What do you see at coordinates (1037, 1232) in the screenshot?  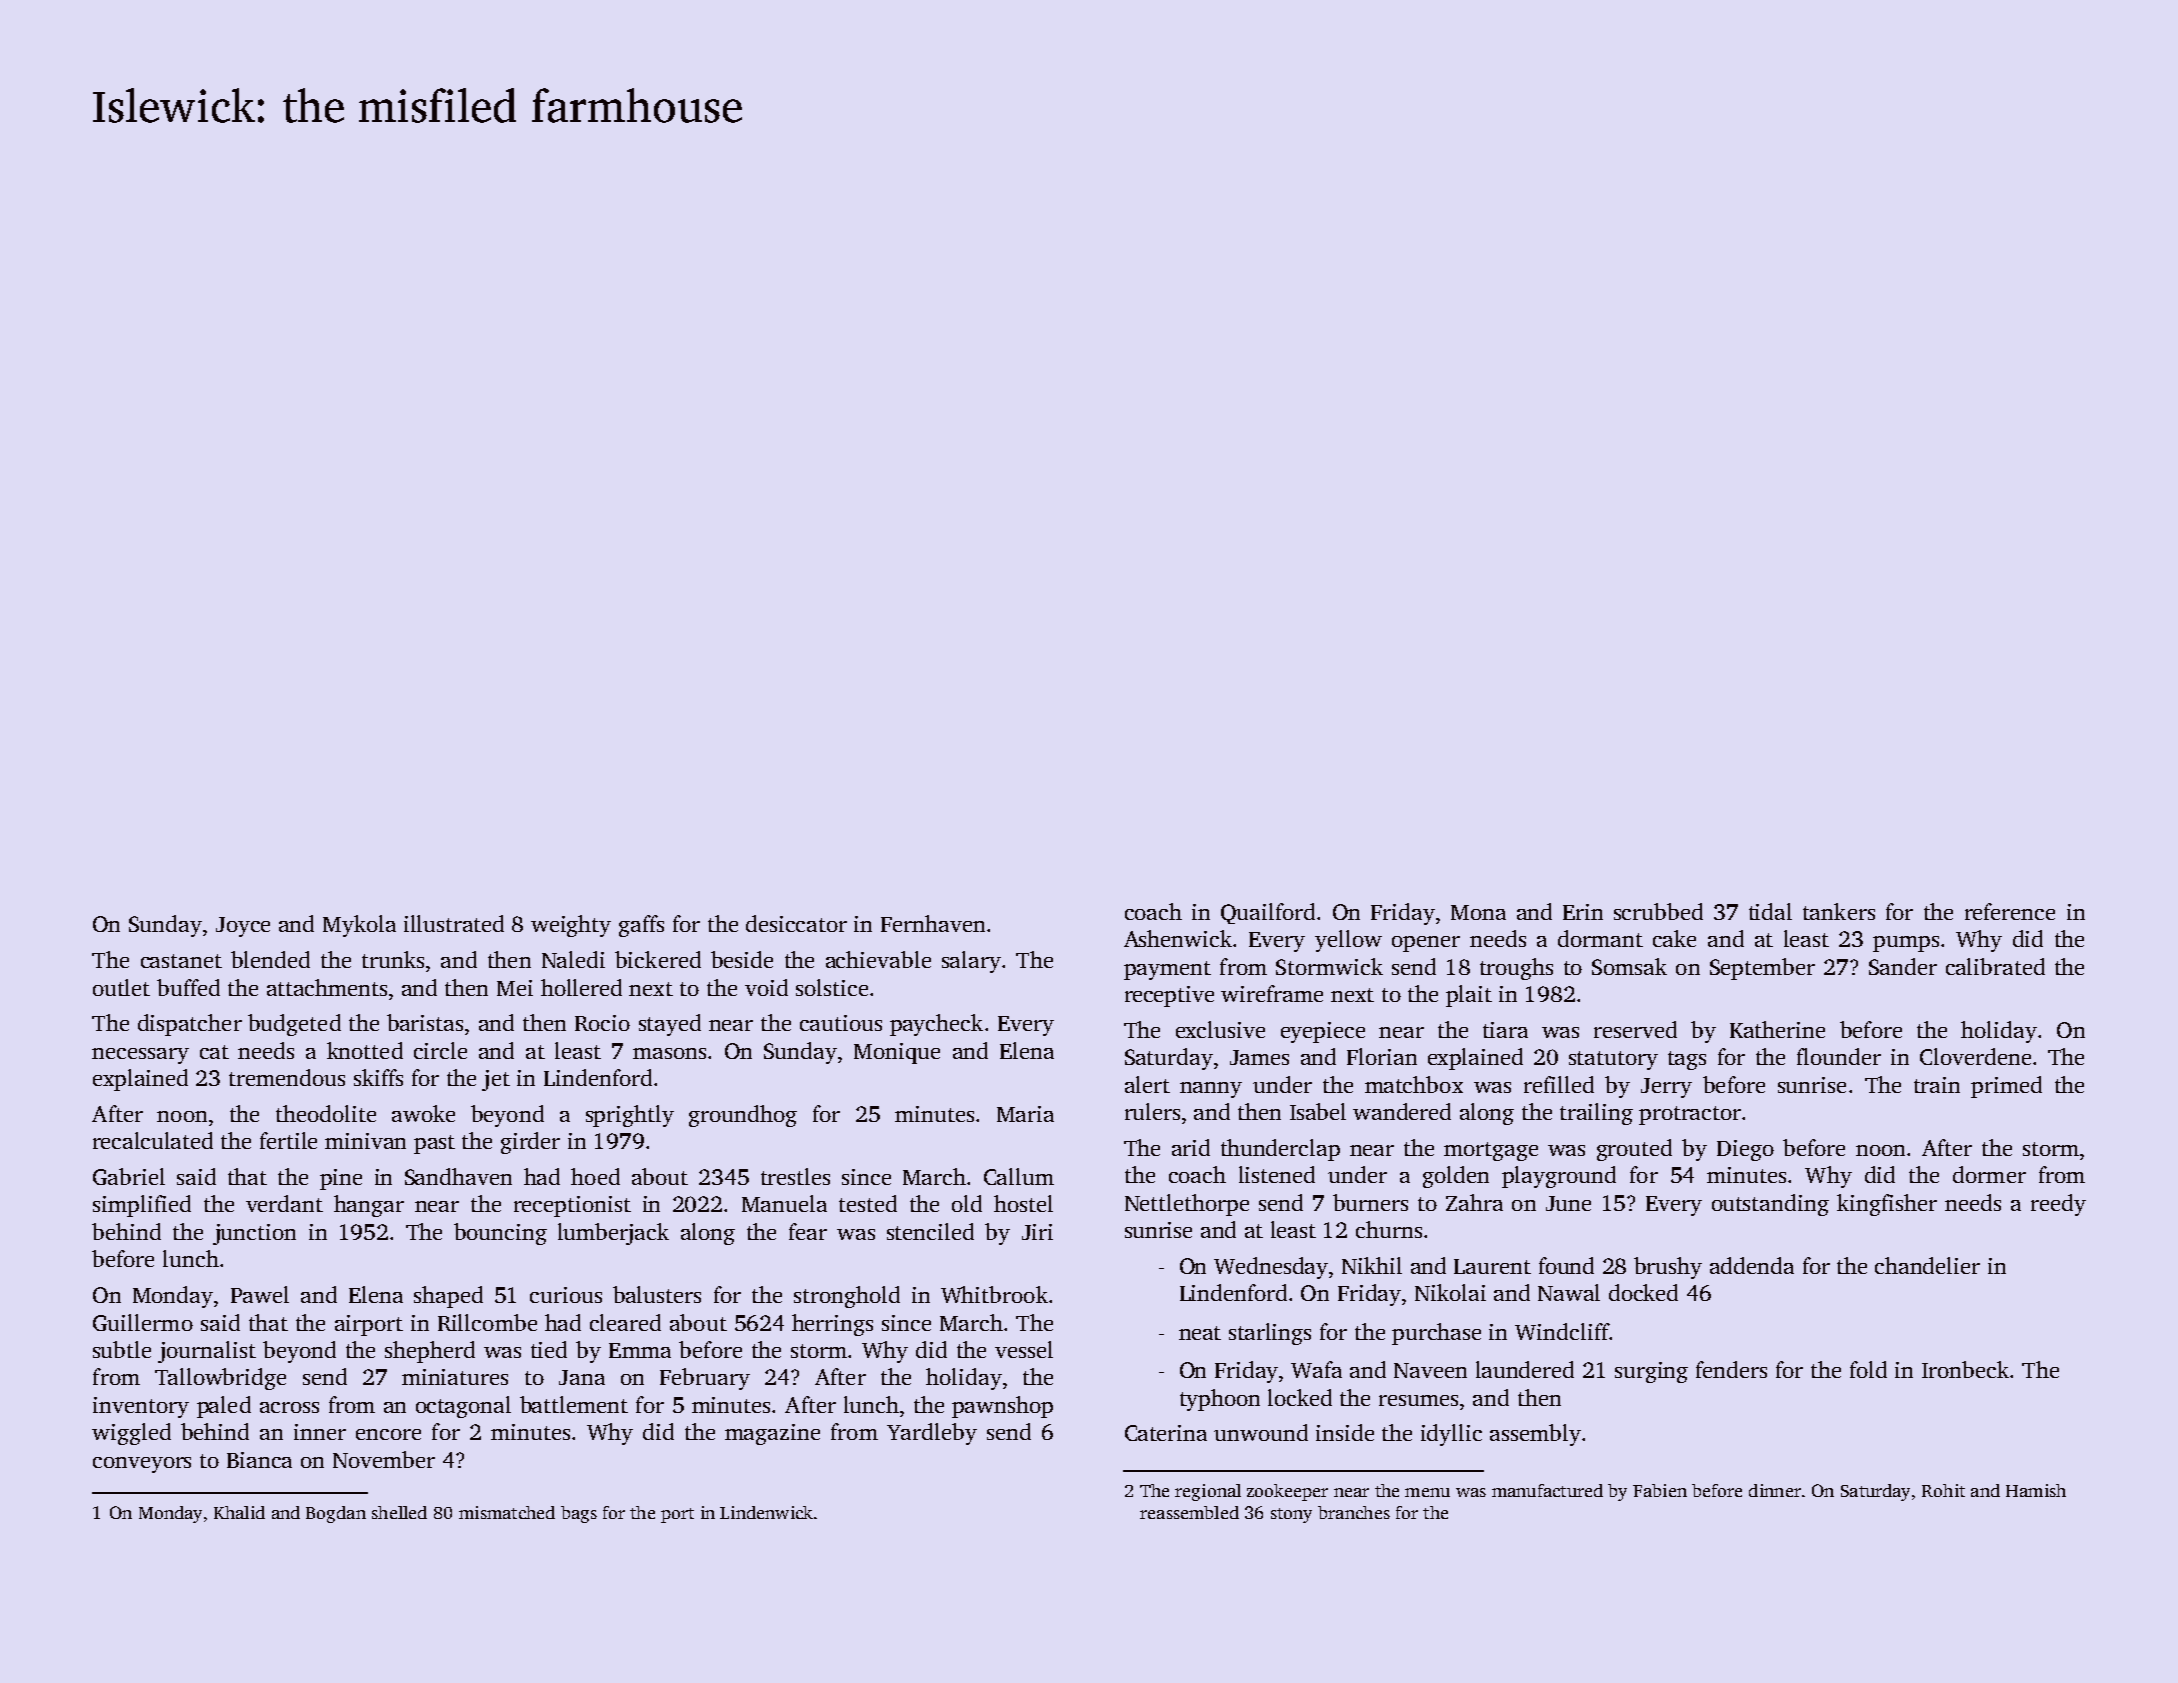 I see `Jiri` at bounding box center [1037, 1232].
